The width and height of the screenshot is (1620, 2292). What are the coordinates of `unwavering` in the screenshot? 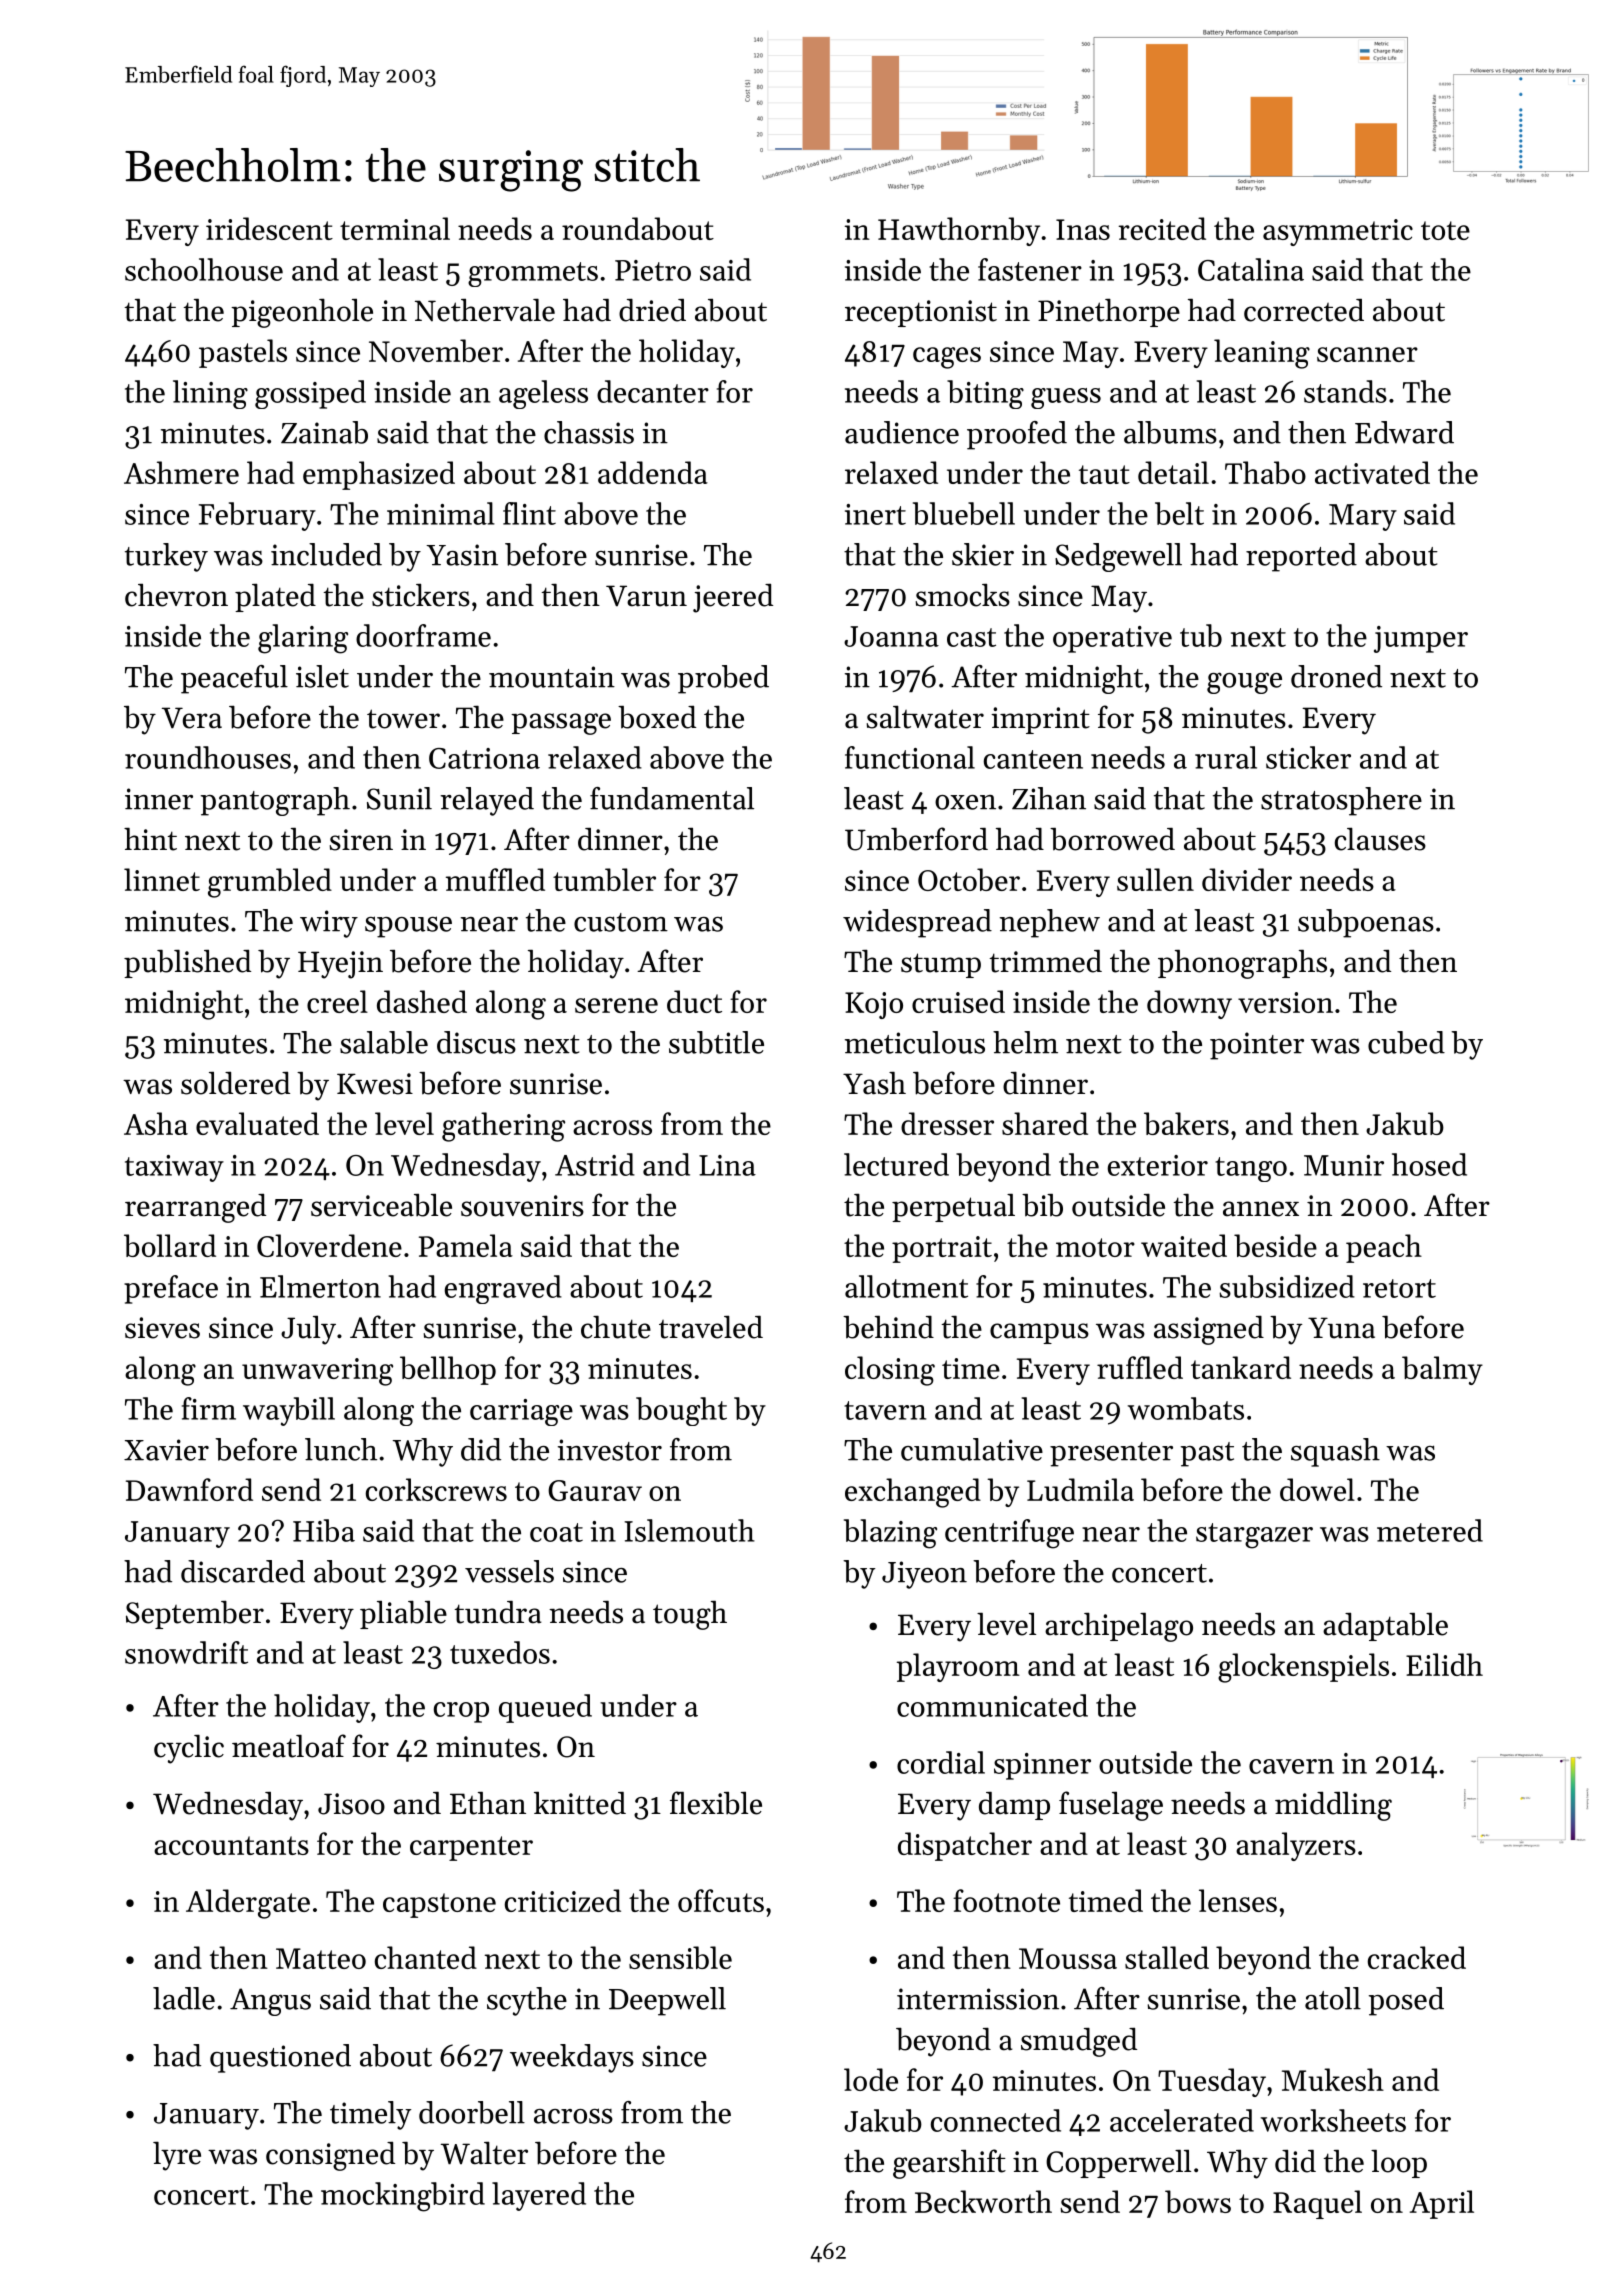 It's located at (317, 1372).
